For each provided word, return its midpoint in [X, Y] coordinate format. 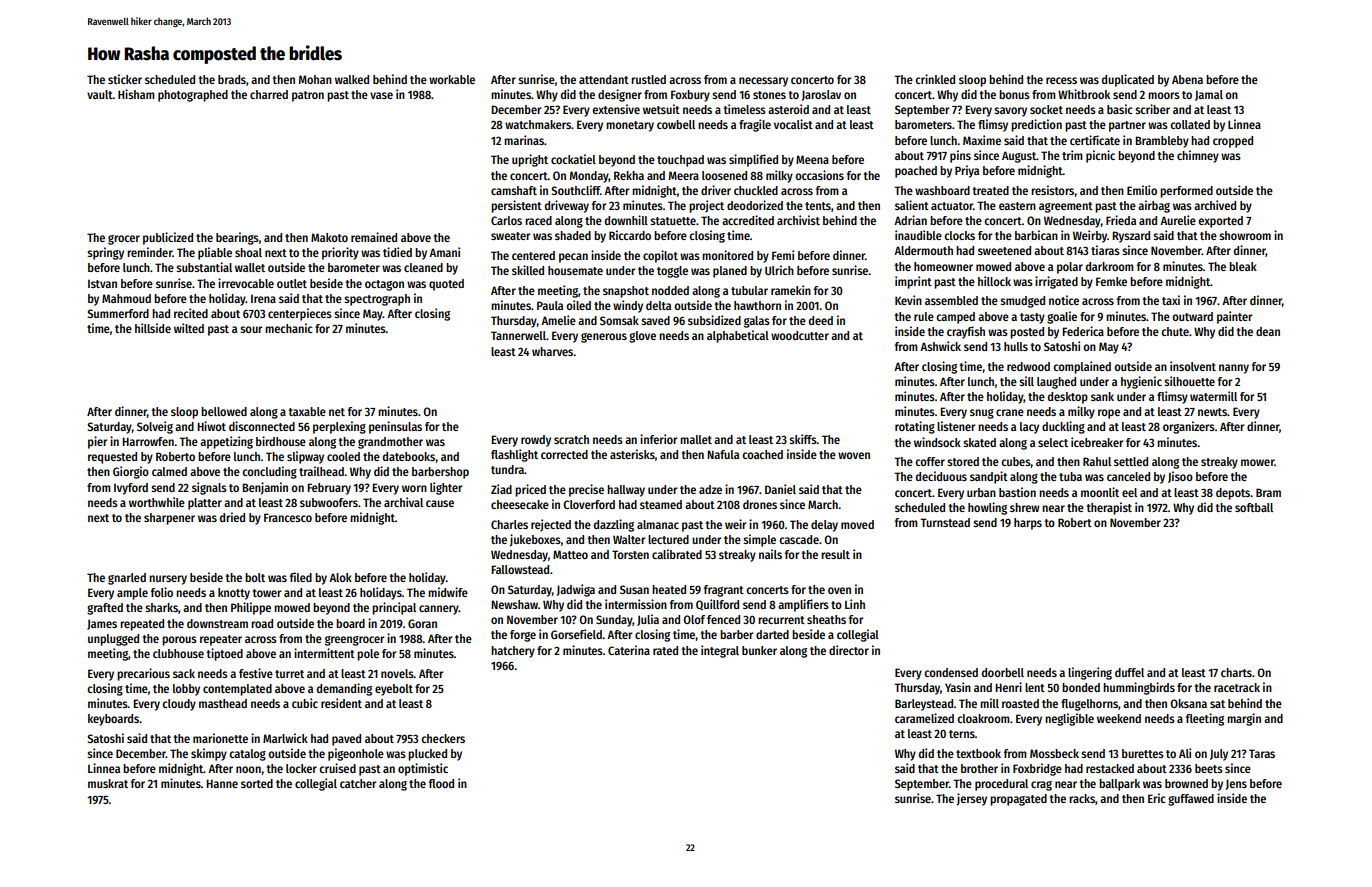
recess [1061, 80]
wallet [250, 267]
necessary [763, 82]
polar [1070, 268]
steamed [661, 504]
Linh [855, 604]
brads [232, 79]
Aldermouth [923, 250]
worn [414, 488]
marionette [220, 738]
